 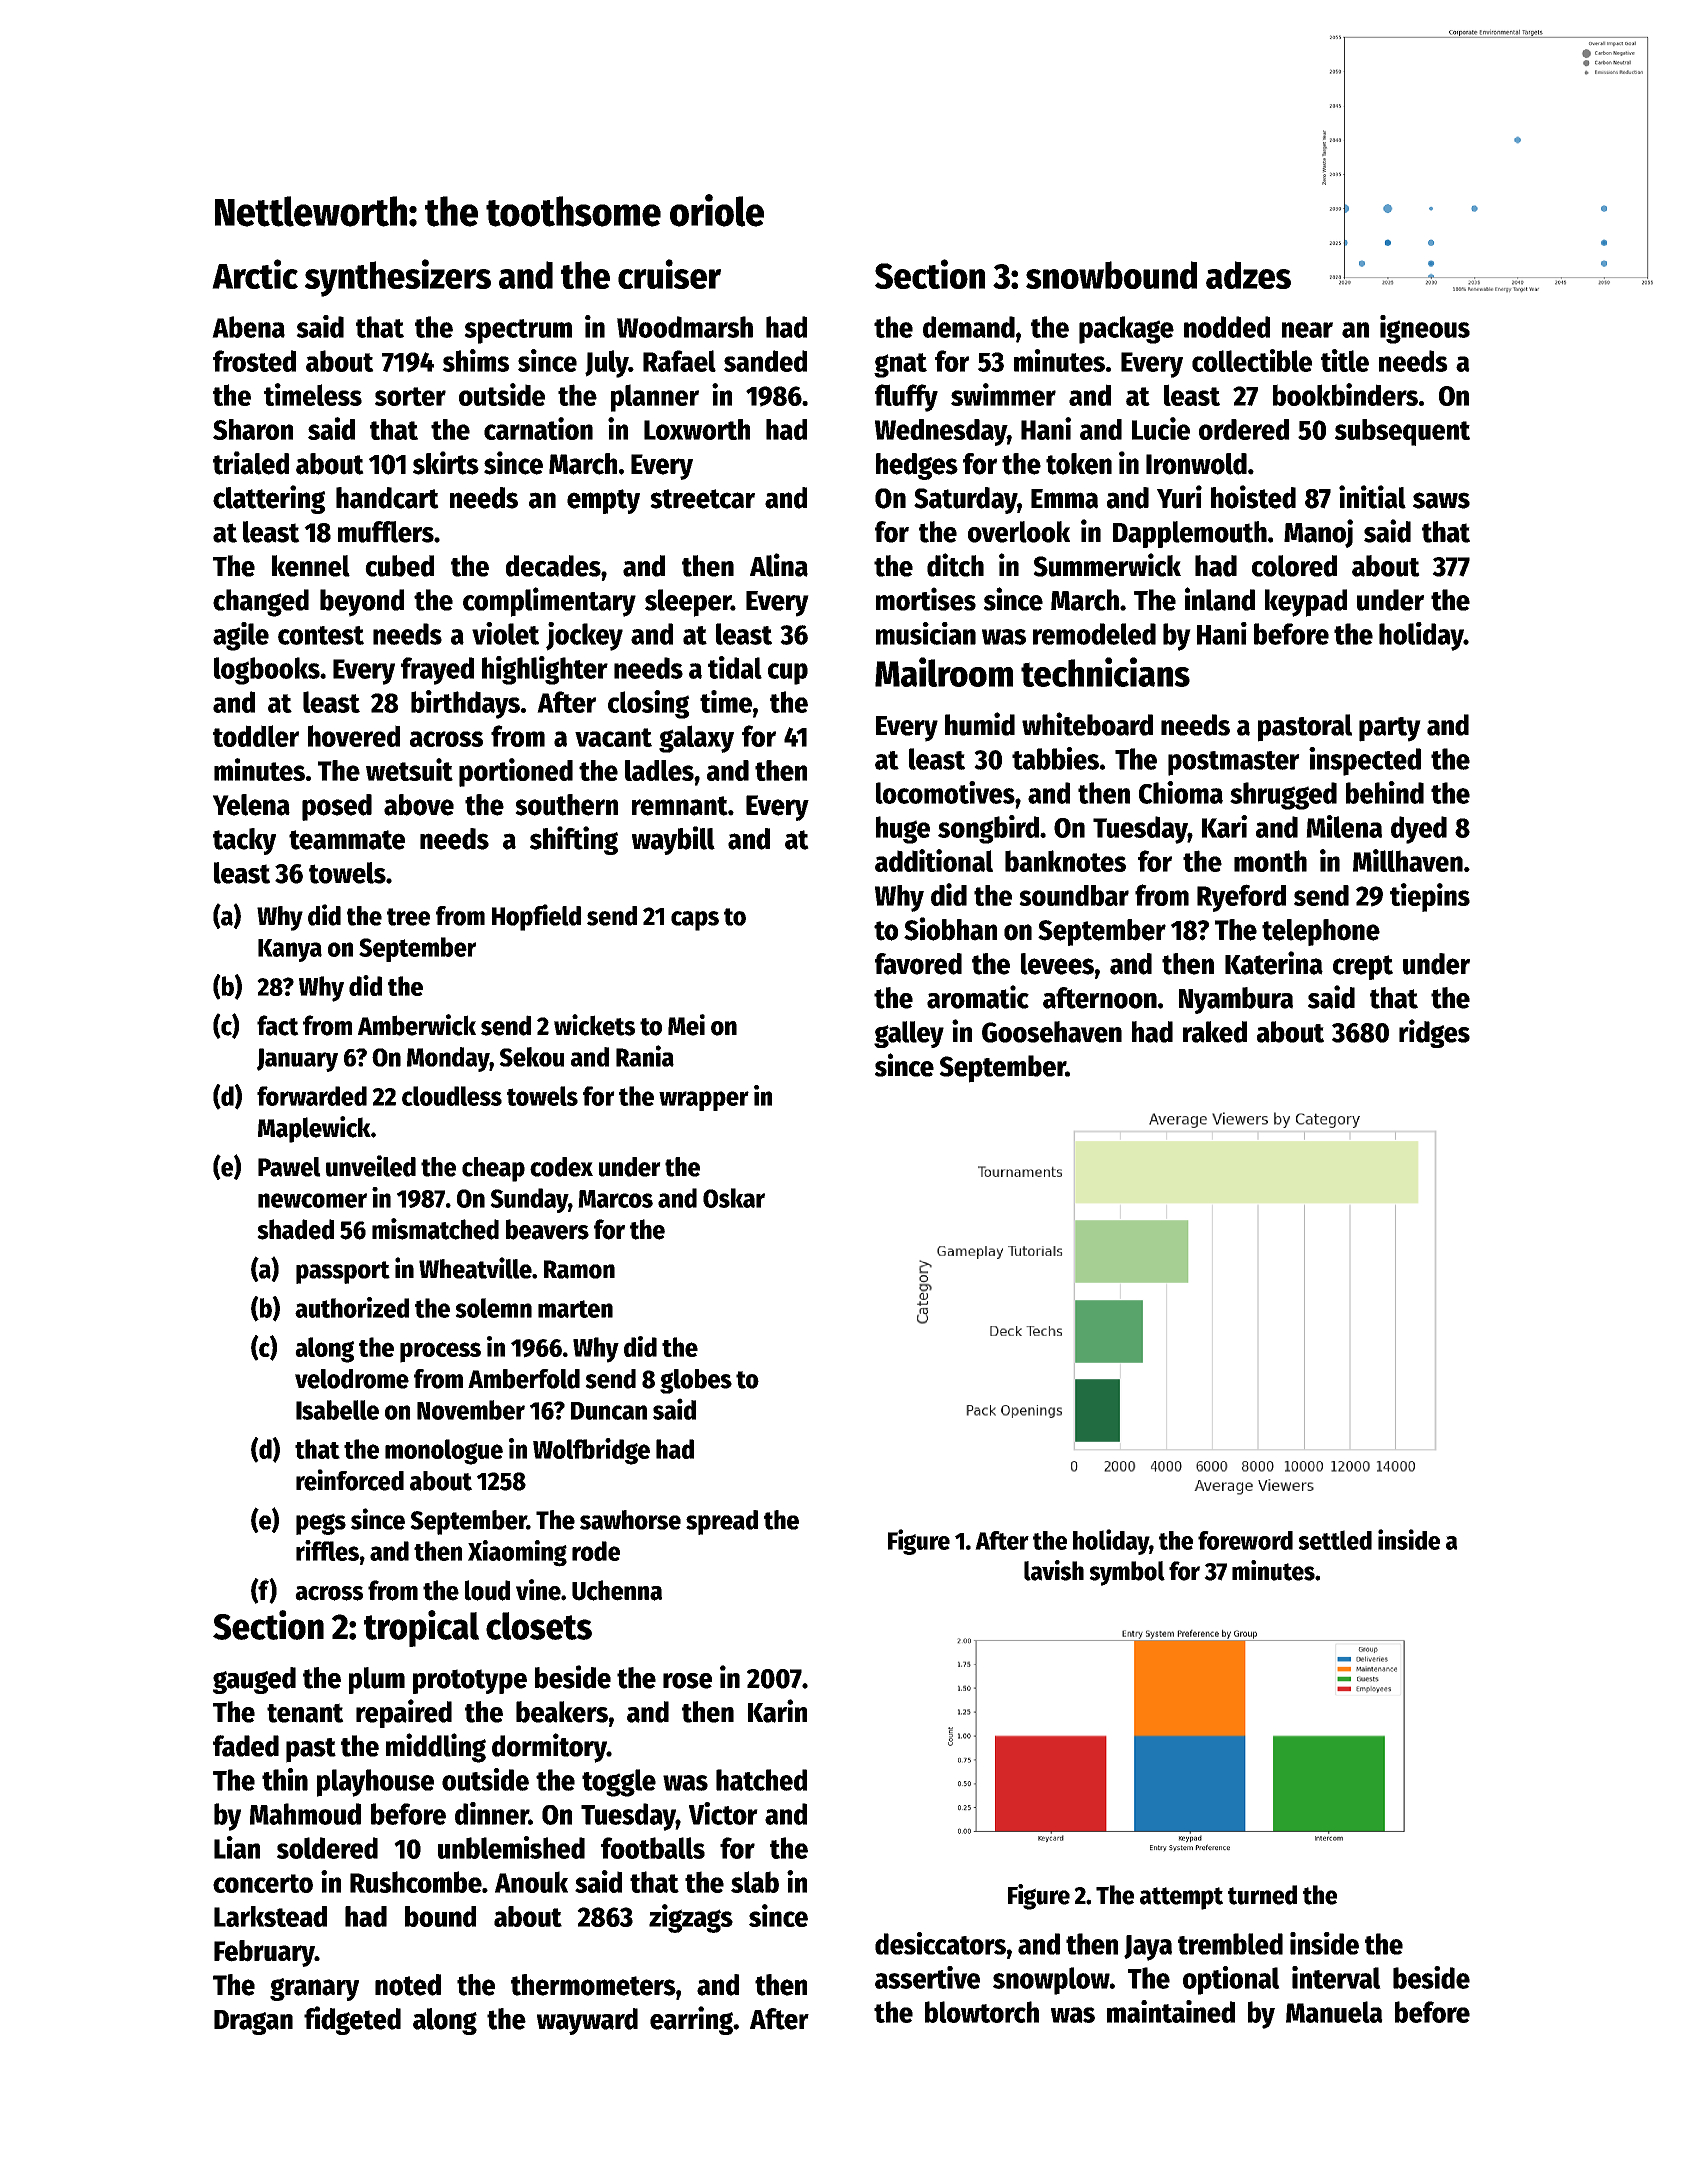 What do you see at coordinates (1402, 432) in the image?
I see `subsequent` at bounding box center [1402, 432].
